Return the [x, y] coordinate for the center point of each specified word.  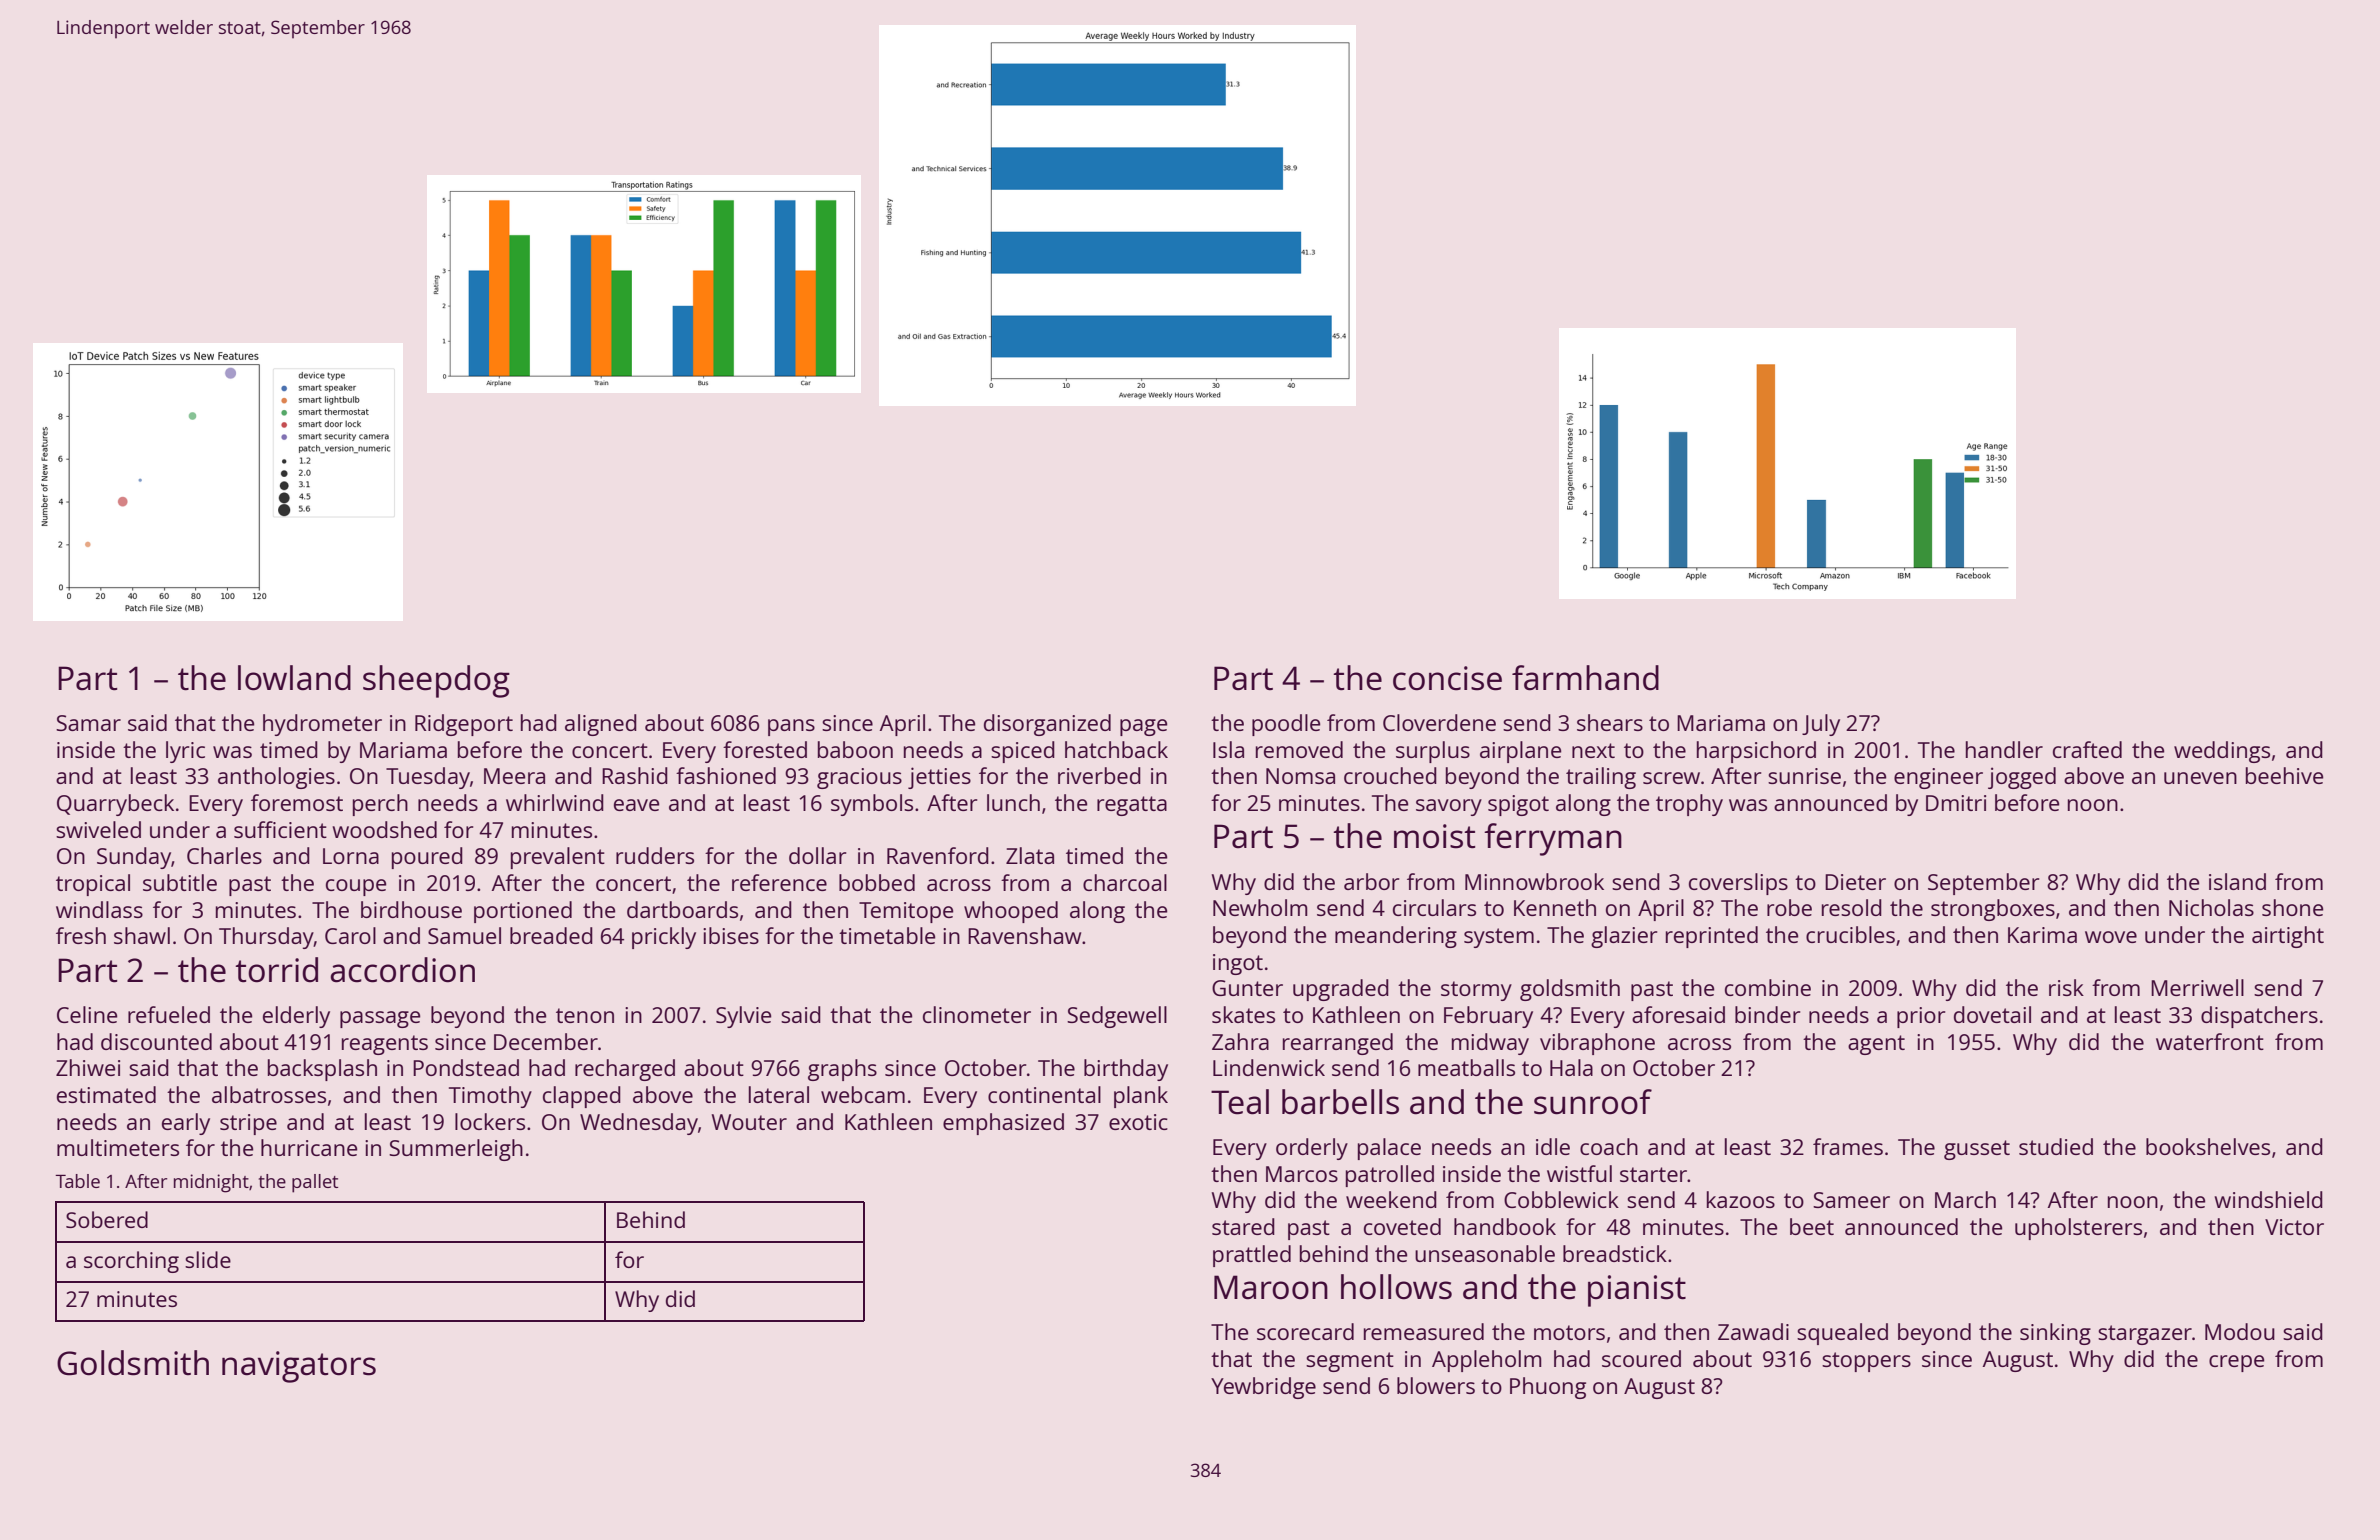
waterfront [2210, 1041]
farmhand [1585, 678]
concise [1447, 678]
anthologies [276, 778]
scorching [131, 1262]
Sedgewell [1117, 1017]
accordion [402, 970]
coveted [1402, 1226]
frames [1848, 1146]
